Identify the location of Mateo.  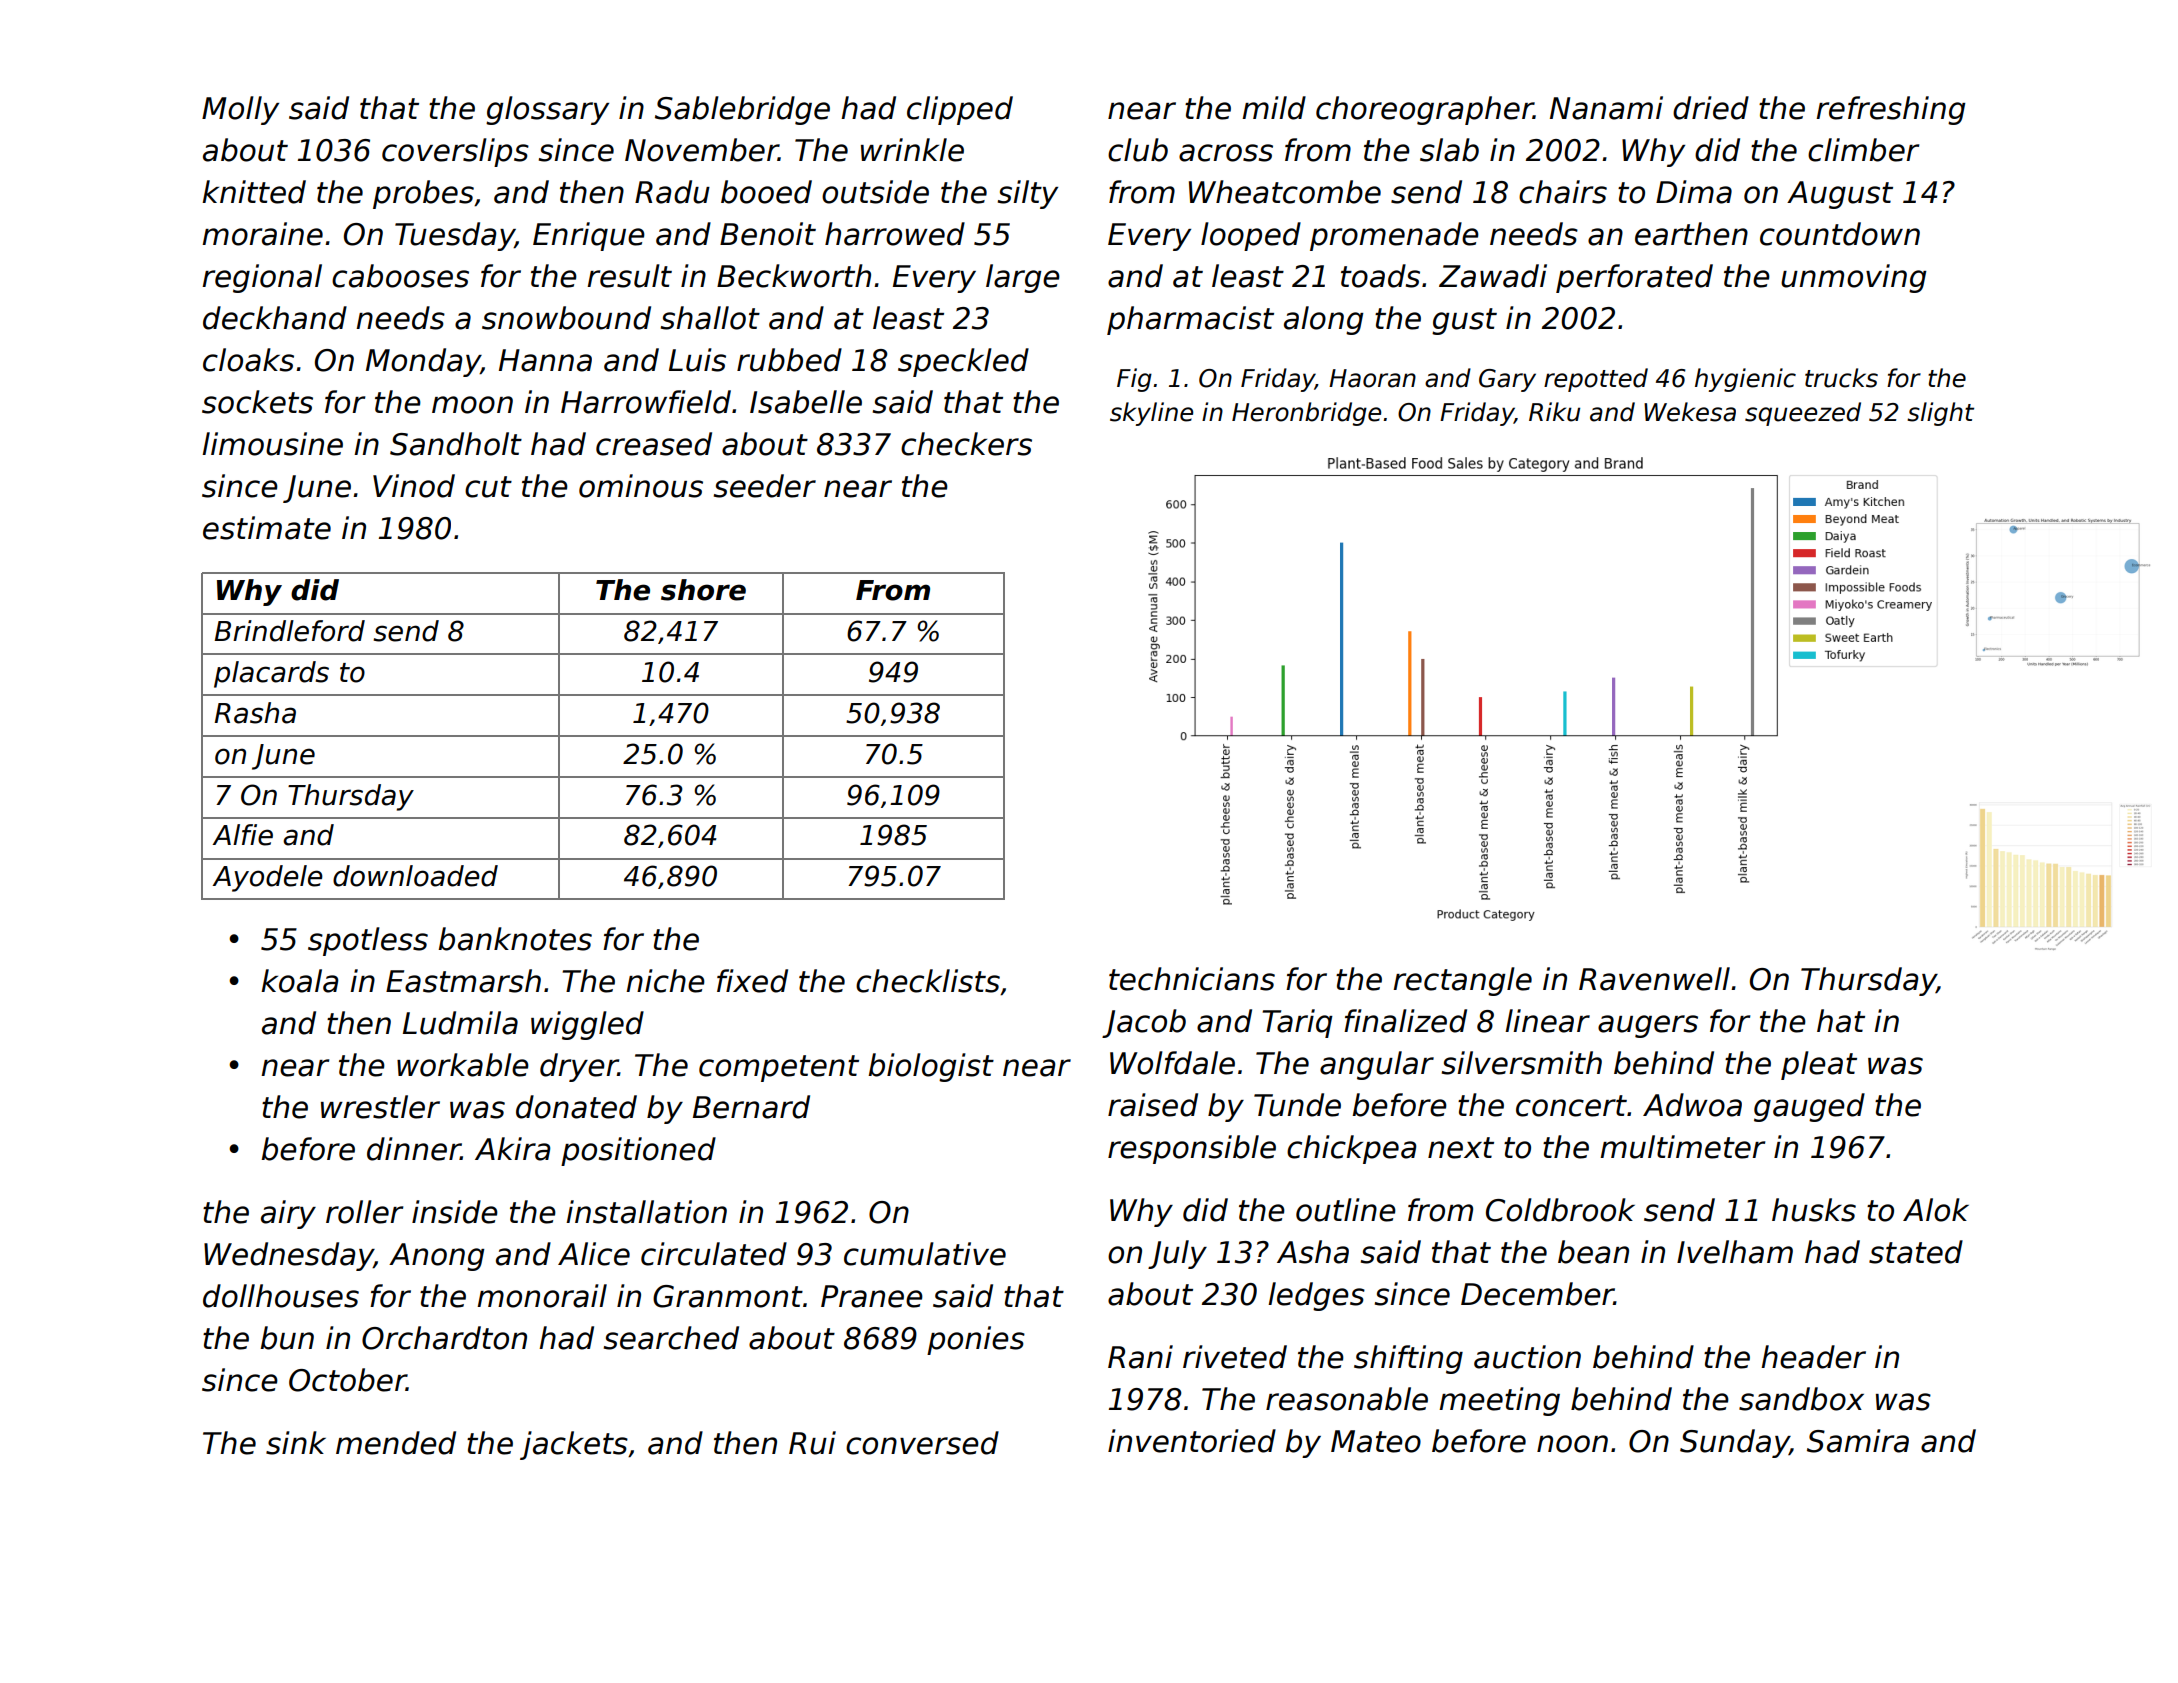
(1376, 1441).
